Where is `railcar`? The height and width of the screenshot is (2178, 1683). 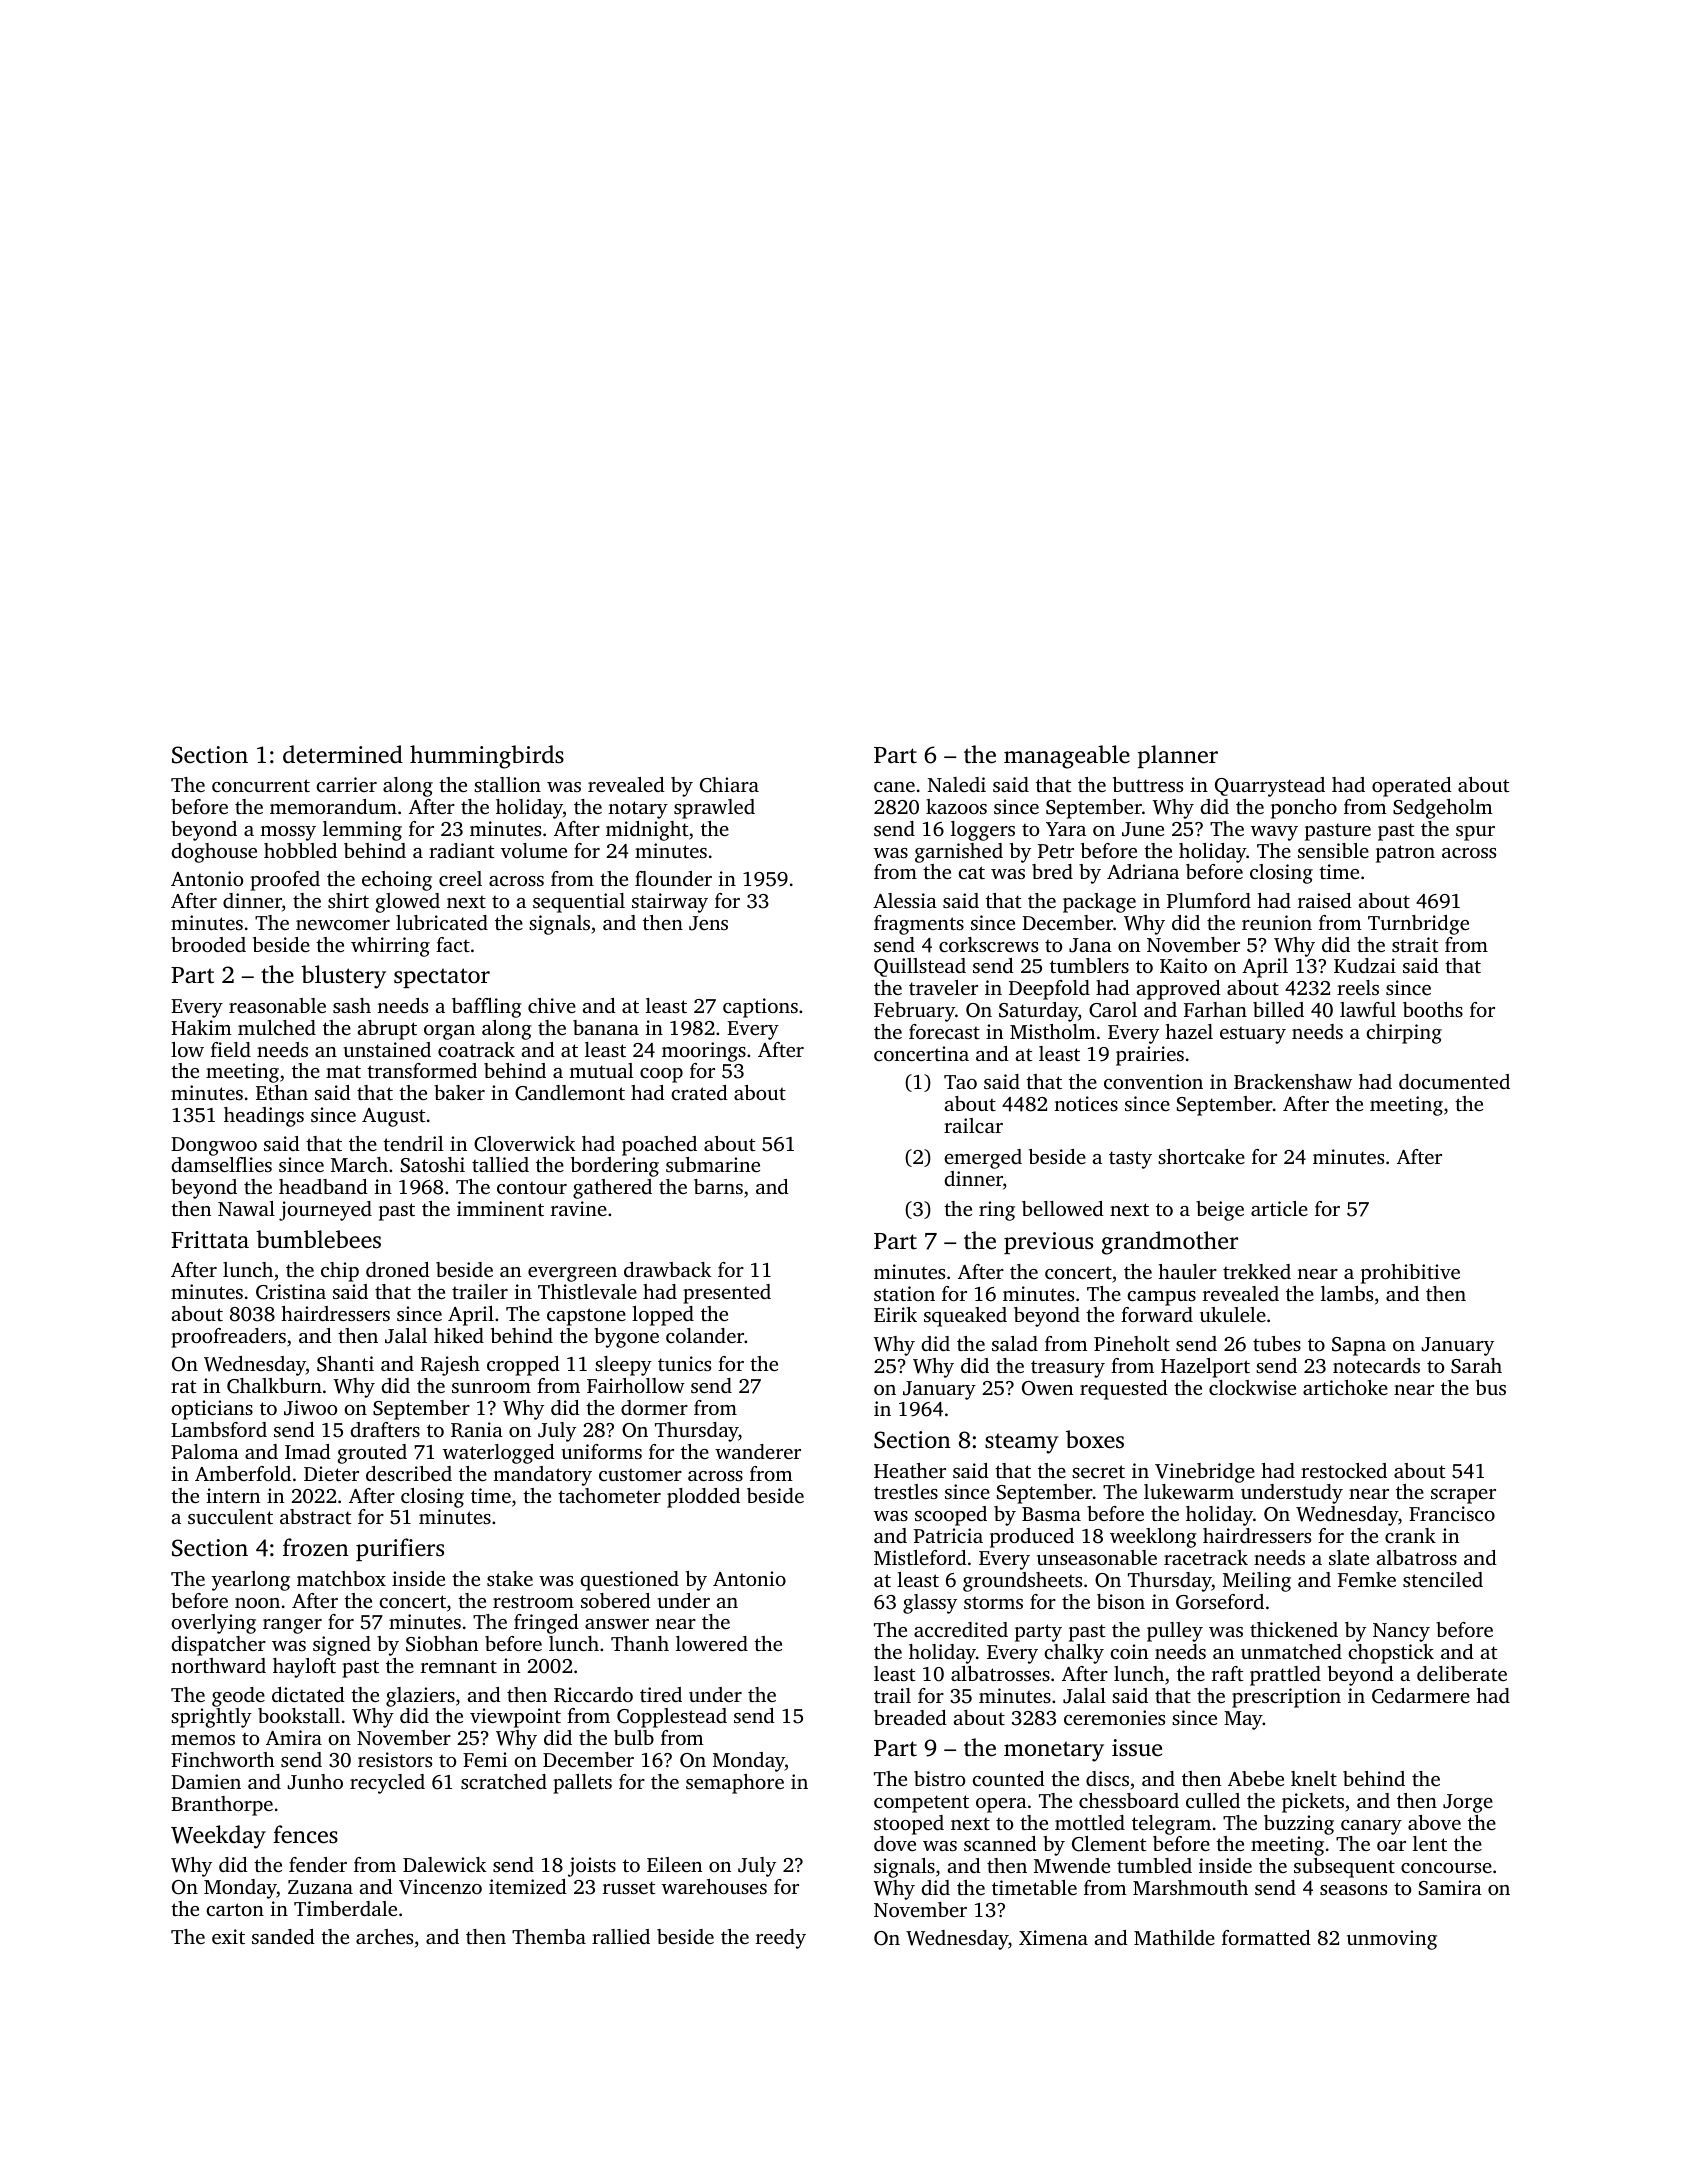 railcar is located at coordinates (973, 1125).
